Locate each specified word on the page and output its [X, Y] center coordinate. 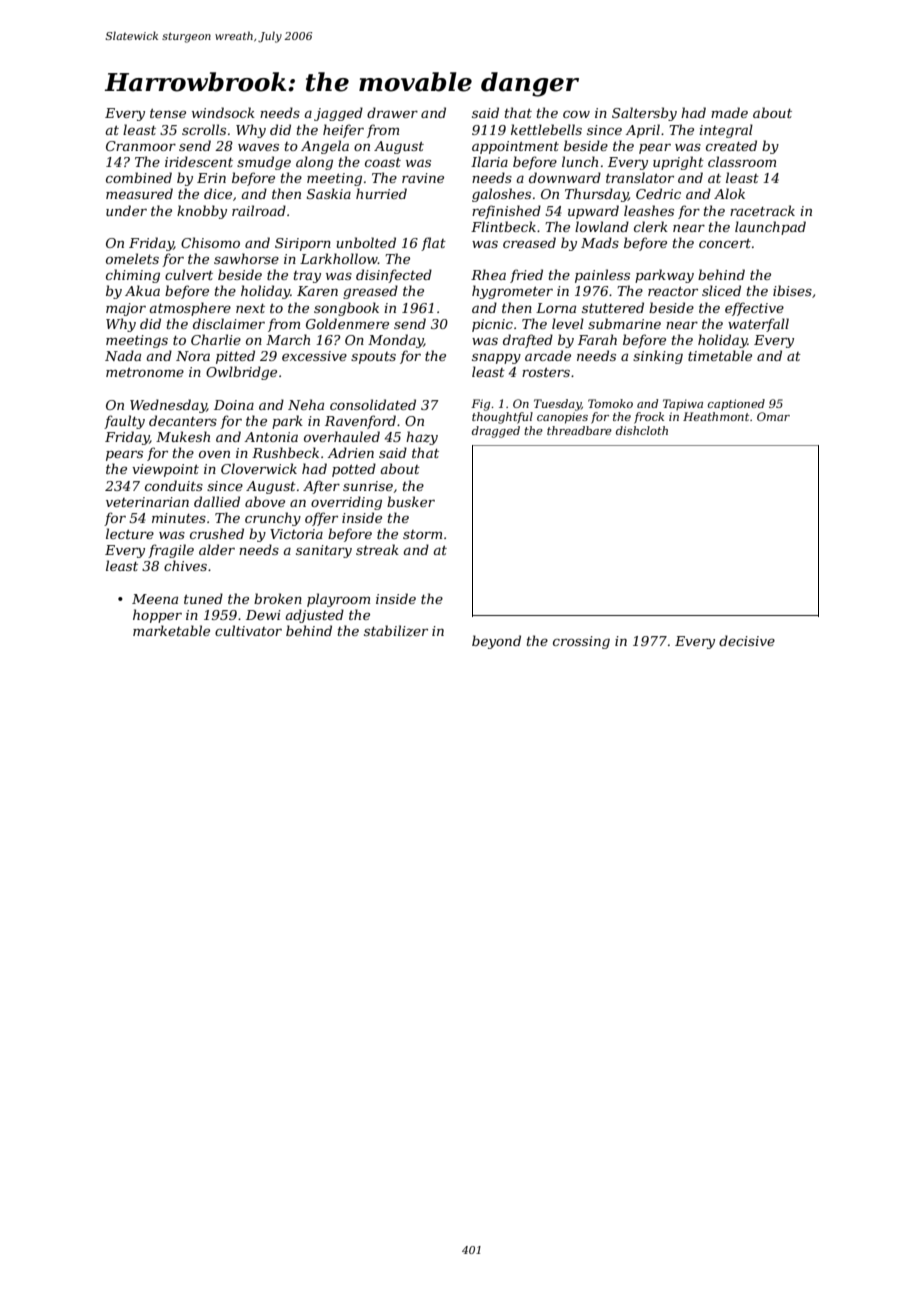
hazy [422, 438]
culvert [189, 274]
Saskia [329, 193]
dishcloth [642, 430]
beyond [496, 642]
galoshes [501, 195]
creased [529, 242]
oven [214, 454]
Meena [155, 599]
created [731, 145]
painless [602, 276]
